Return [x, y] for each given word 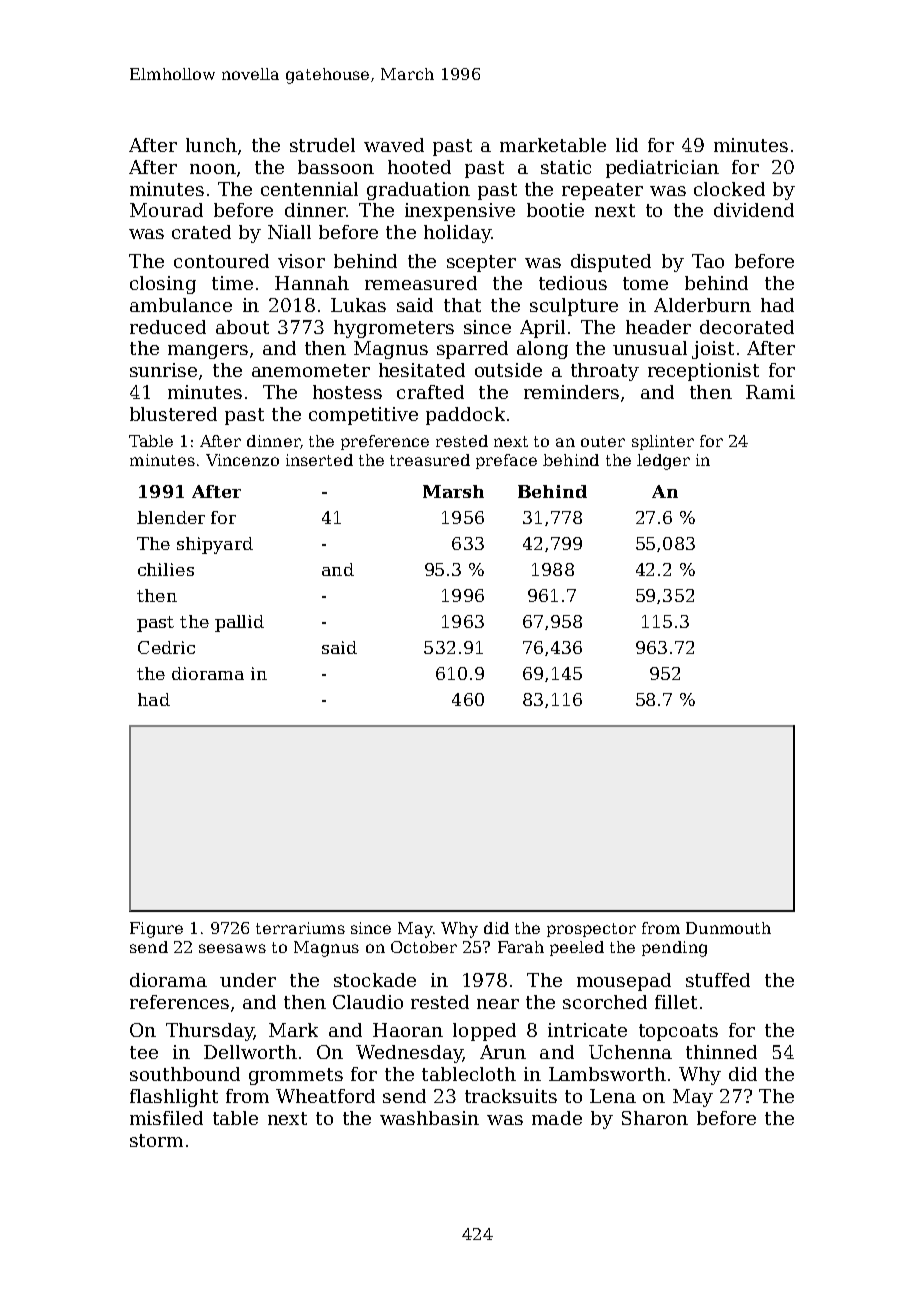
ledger [663, 462]
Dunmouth [728, 928]
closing [163, 285]
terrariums [300, 928]
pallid [239, 623]
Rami [770, 392]
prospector [591, 930]
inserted [319, 460]
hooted [419, 167]
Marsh [453, 491]
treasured [430, 460]
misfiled [166, 1118]
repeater [602, 191]
